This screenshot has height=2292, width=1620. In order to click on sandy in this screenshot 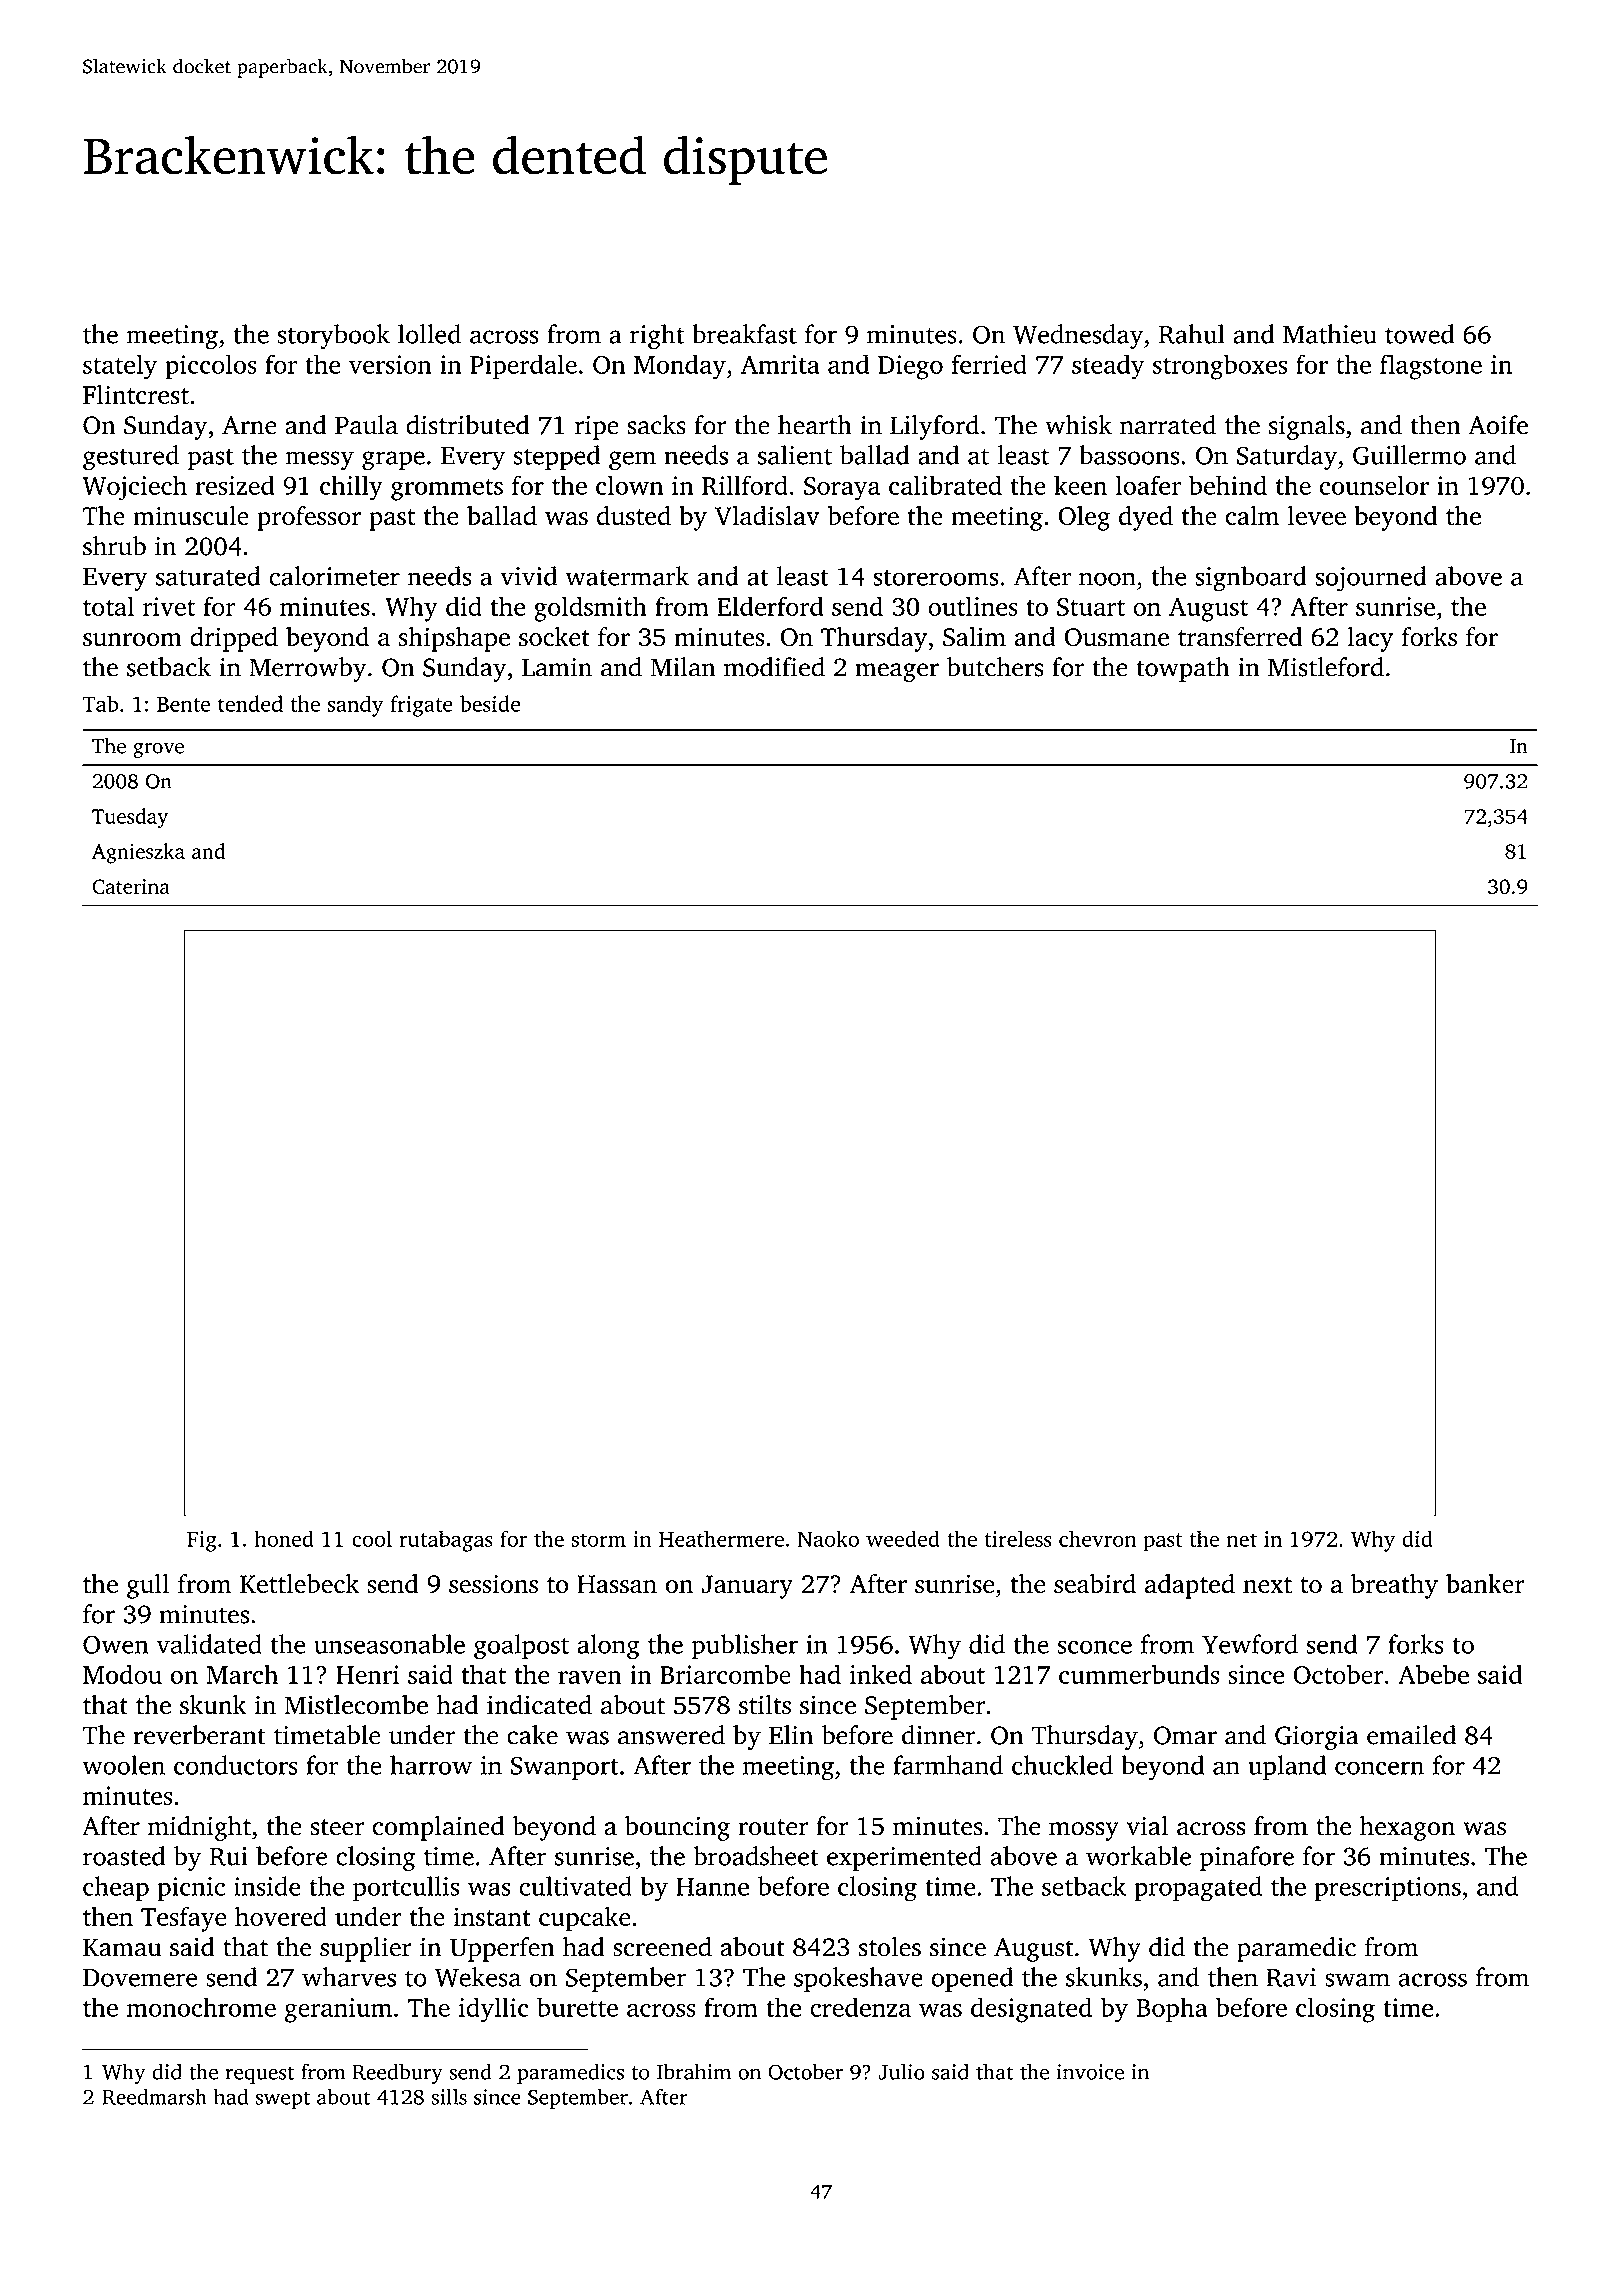, I will do `click(355, 706)`.
